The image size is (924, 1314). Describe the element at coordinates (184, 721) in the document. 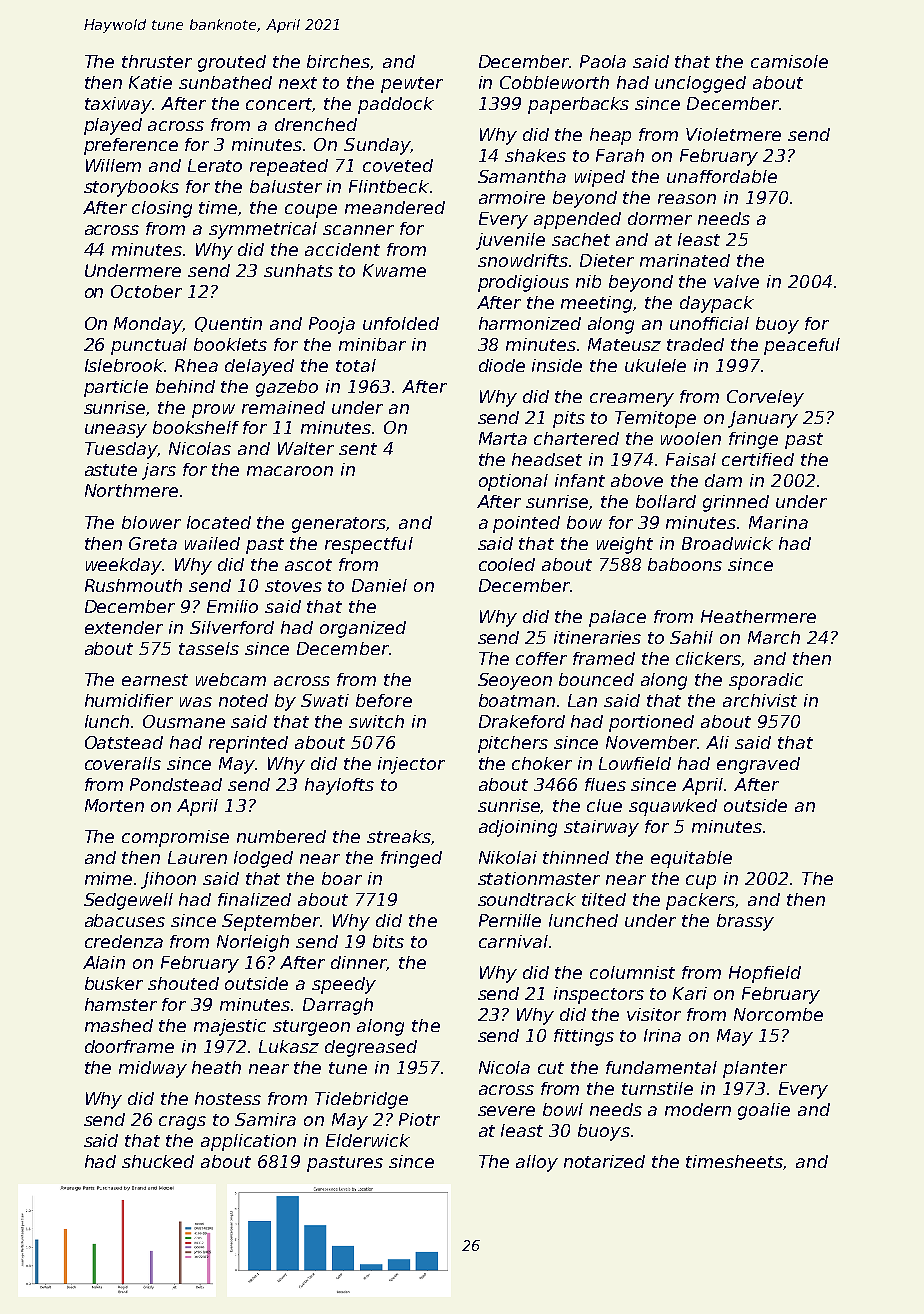

I see `Ousmane` at that location.
